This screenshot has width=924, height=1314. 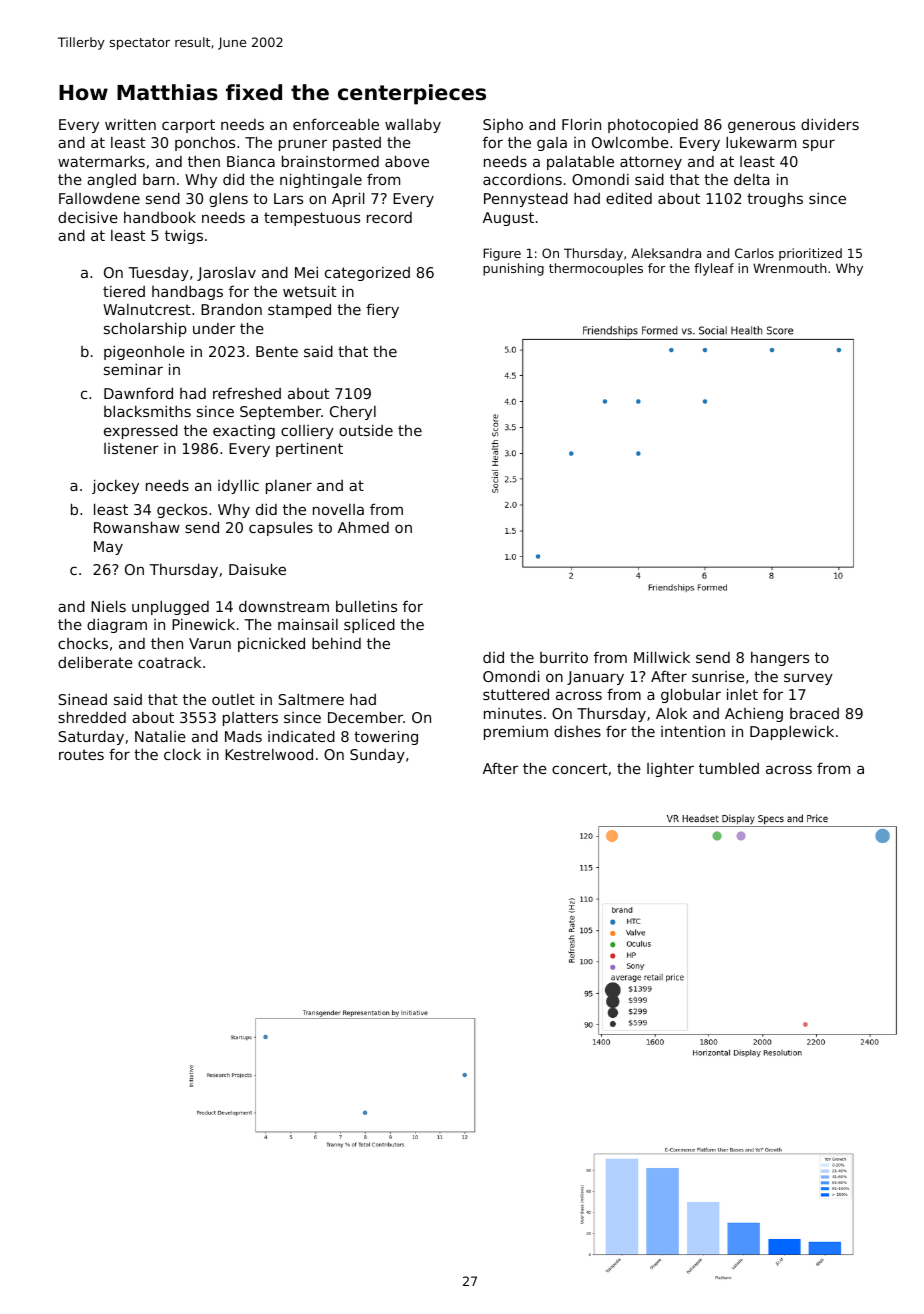 I want to click on Kestrelwood, so click(x=269, y=754).
